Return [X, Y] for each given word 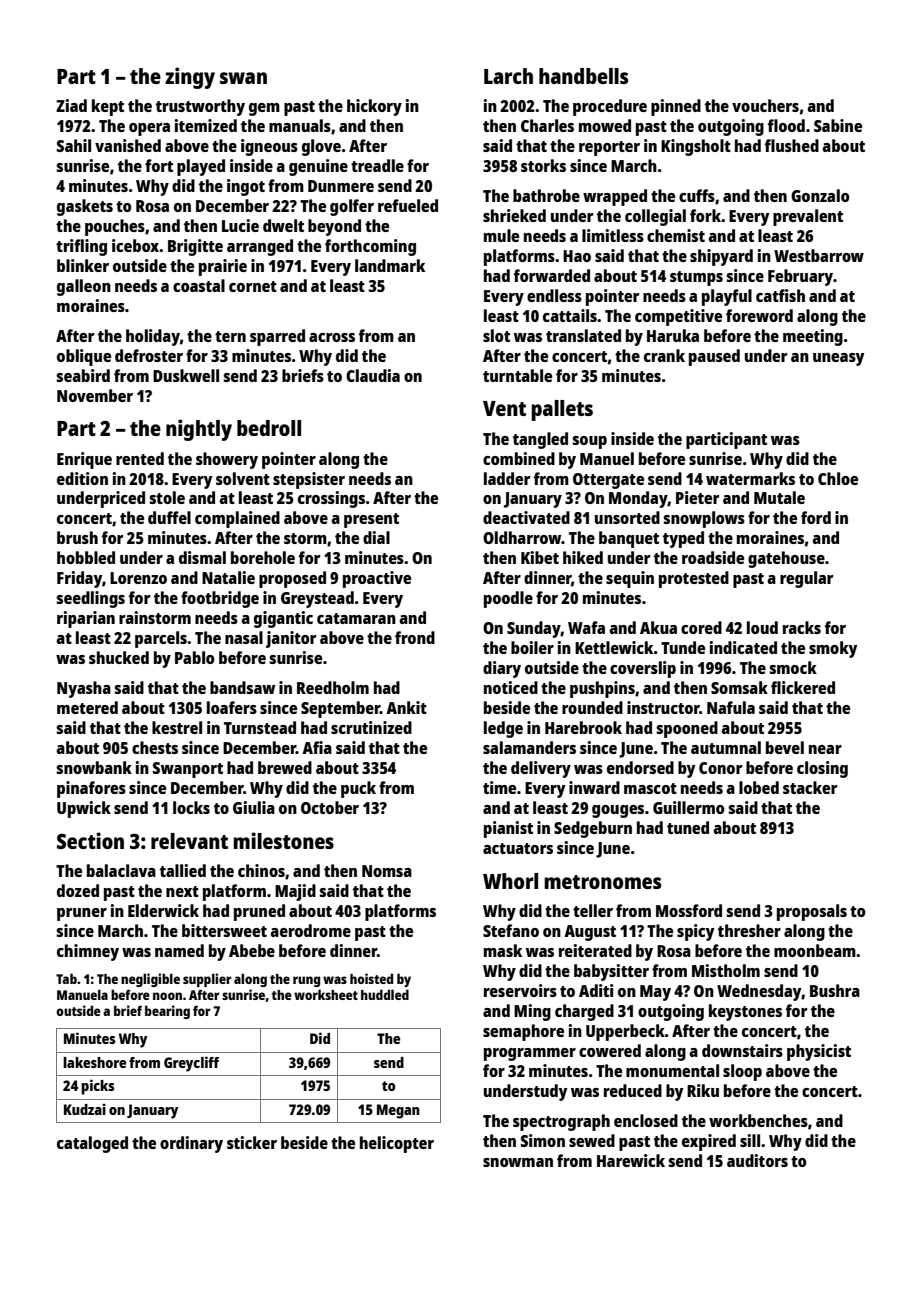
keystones [745, 1012]
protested [694, 579]
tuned [688, 827]
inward [594, 787]
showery [227, 460]
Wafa [586, 627]
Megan [398, 1111]
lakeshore [94, 1062]
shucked [119, 657]
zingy [190, 78]
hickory [374, 107]
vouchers [765, 105]
